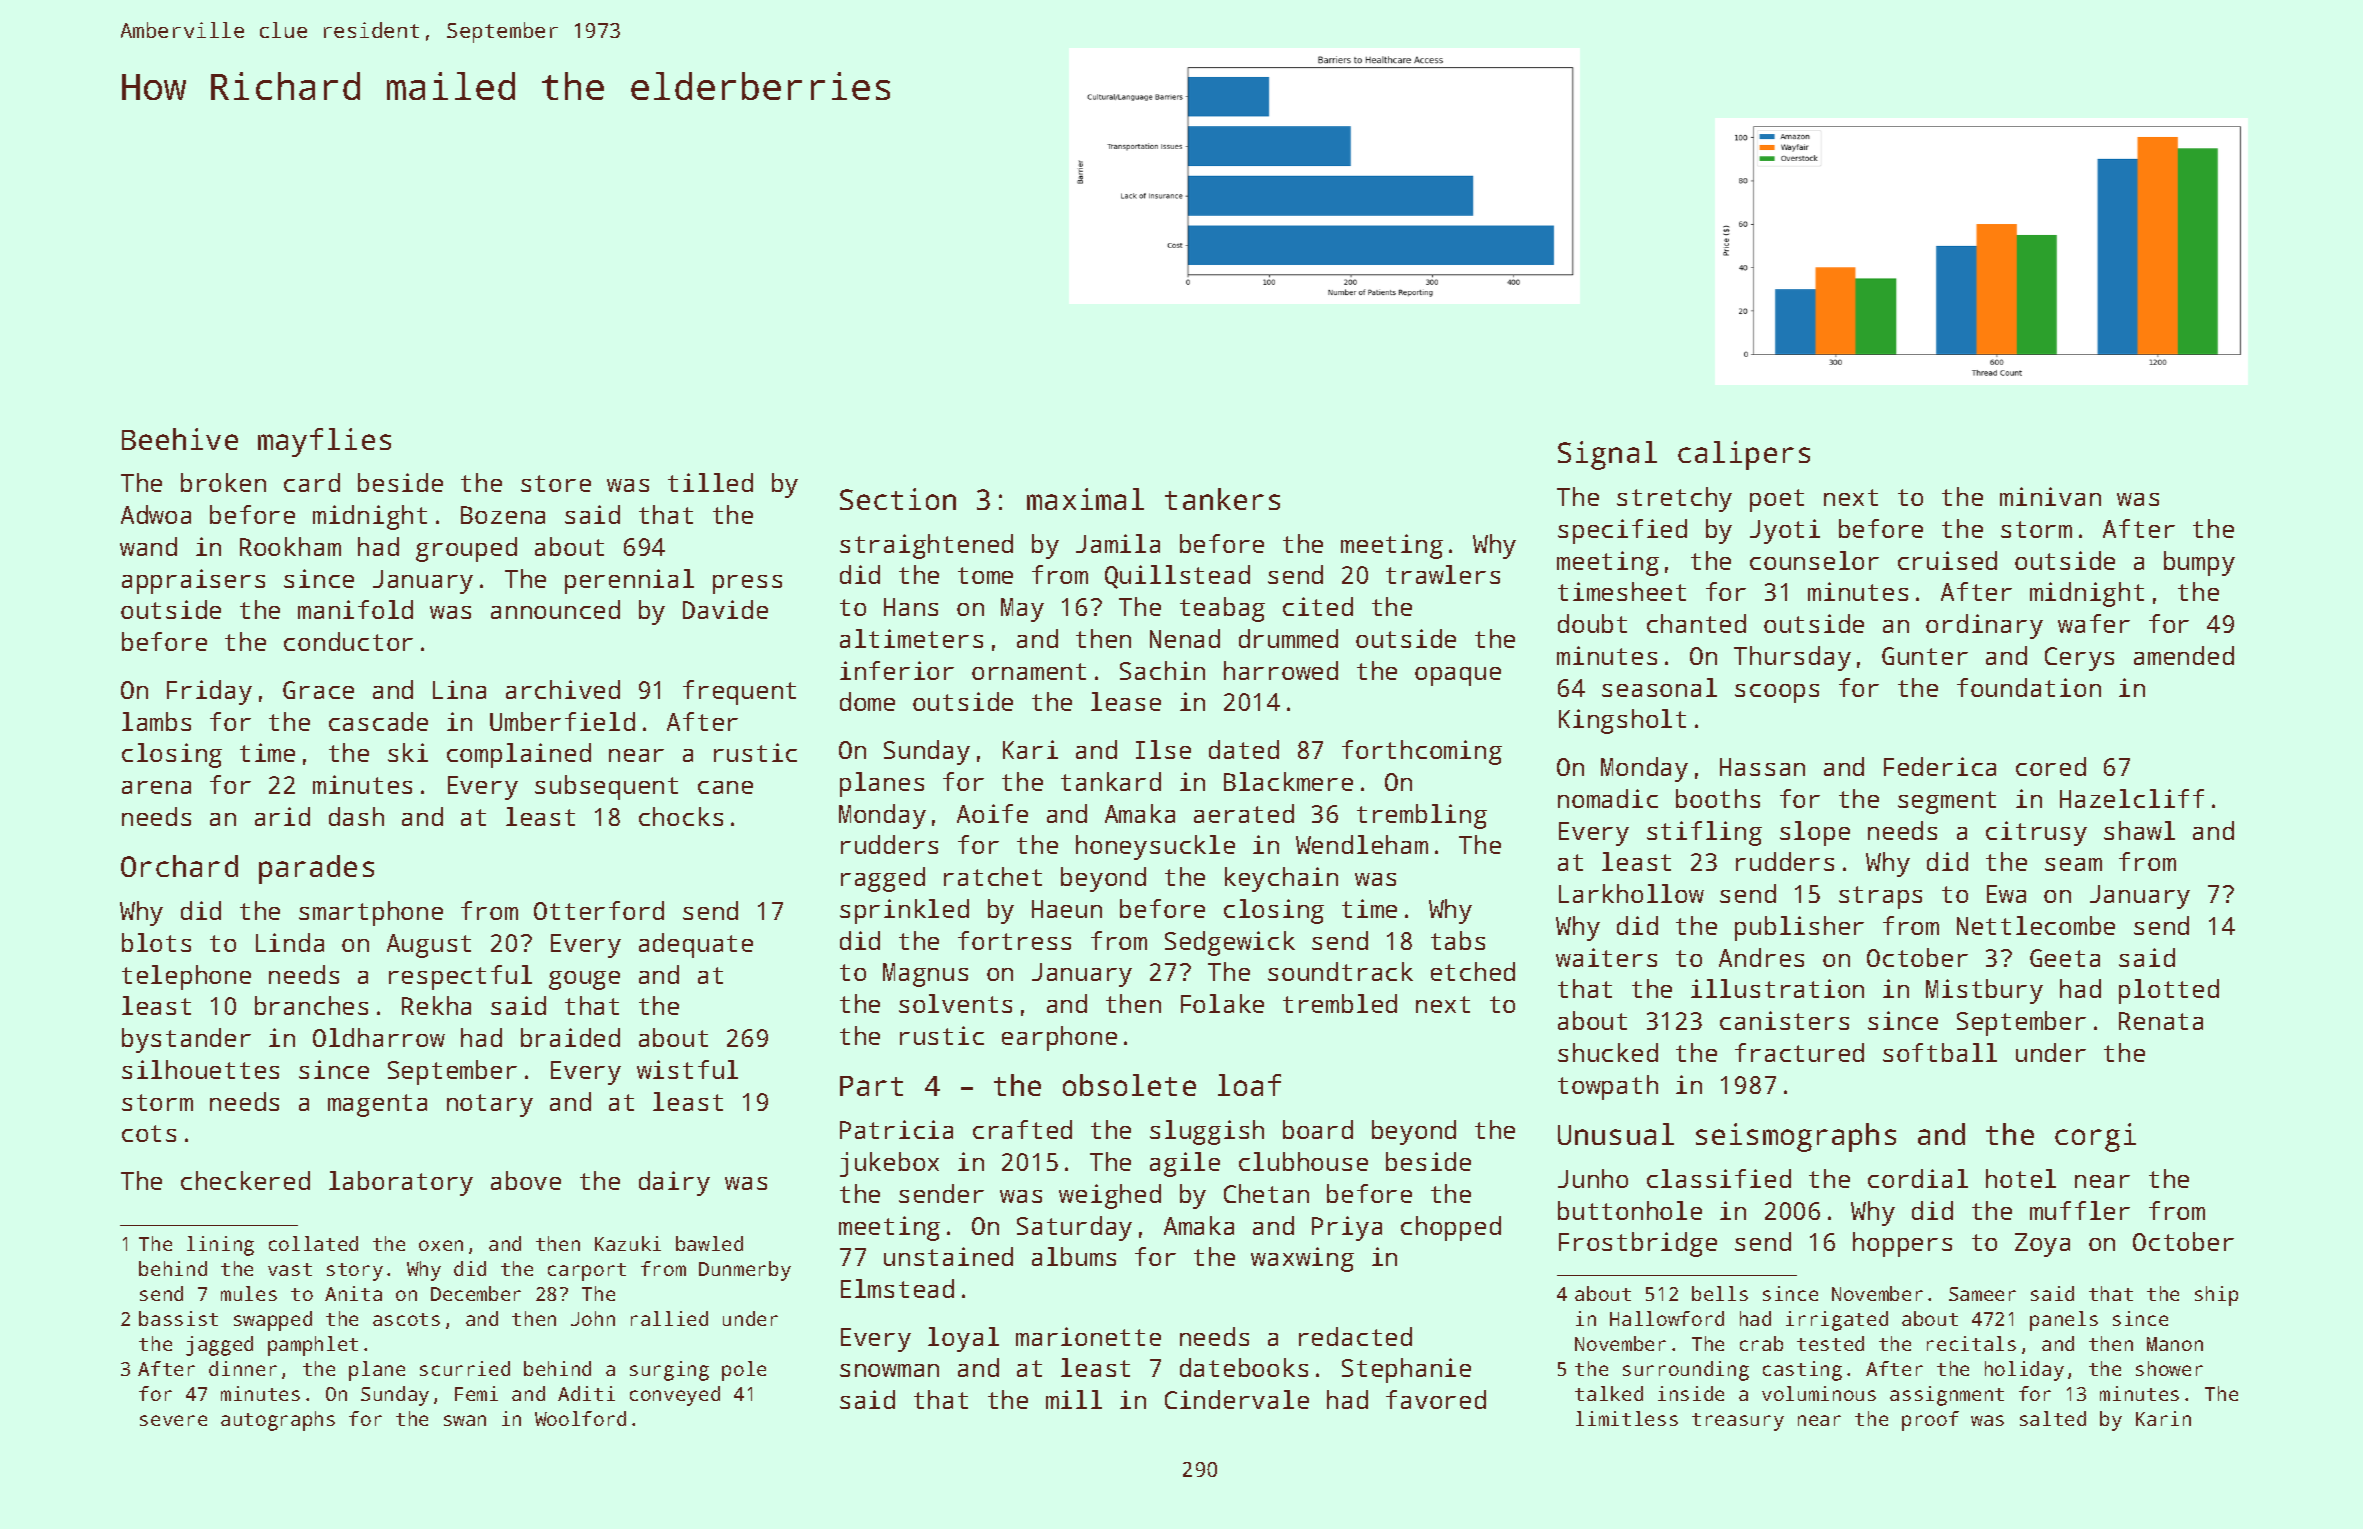  I want to click on Rookham, so click(290, 546).
